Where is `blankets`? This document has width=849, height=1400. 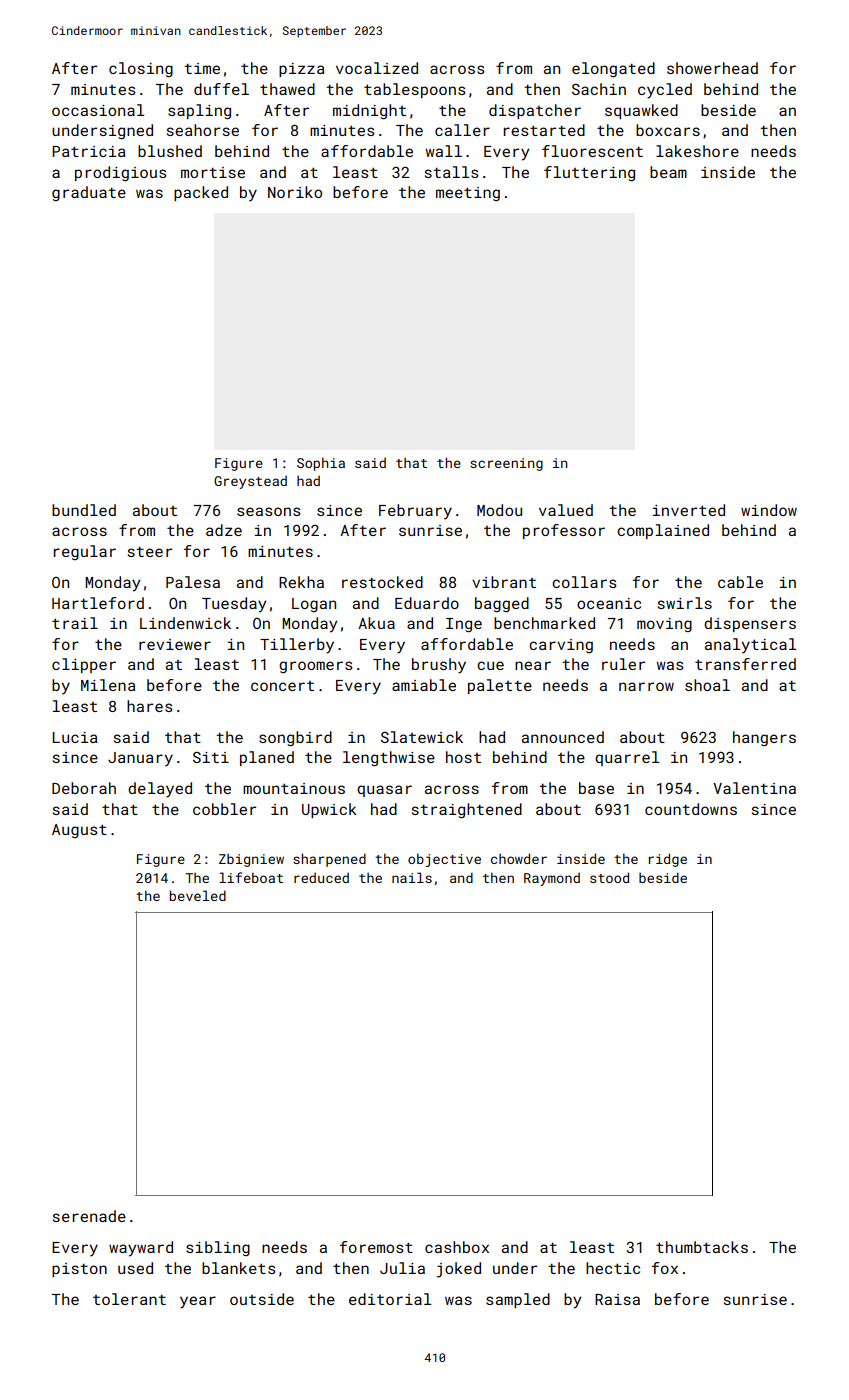 blankets is located at coordinates (239, 1268).
